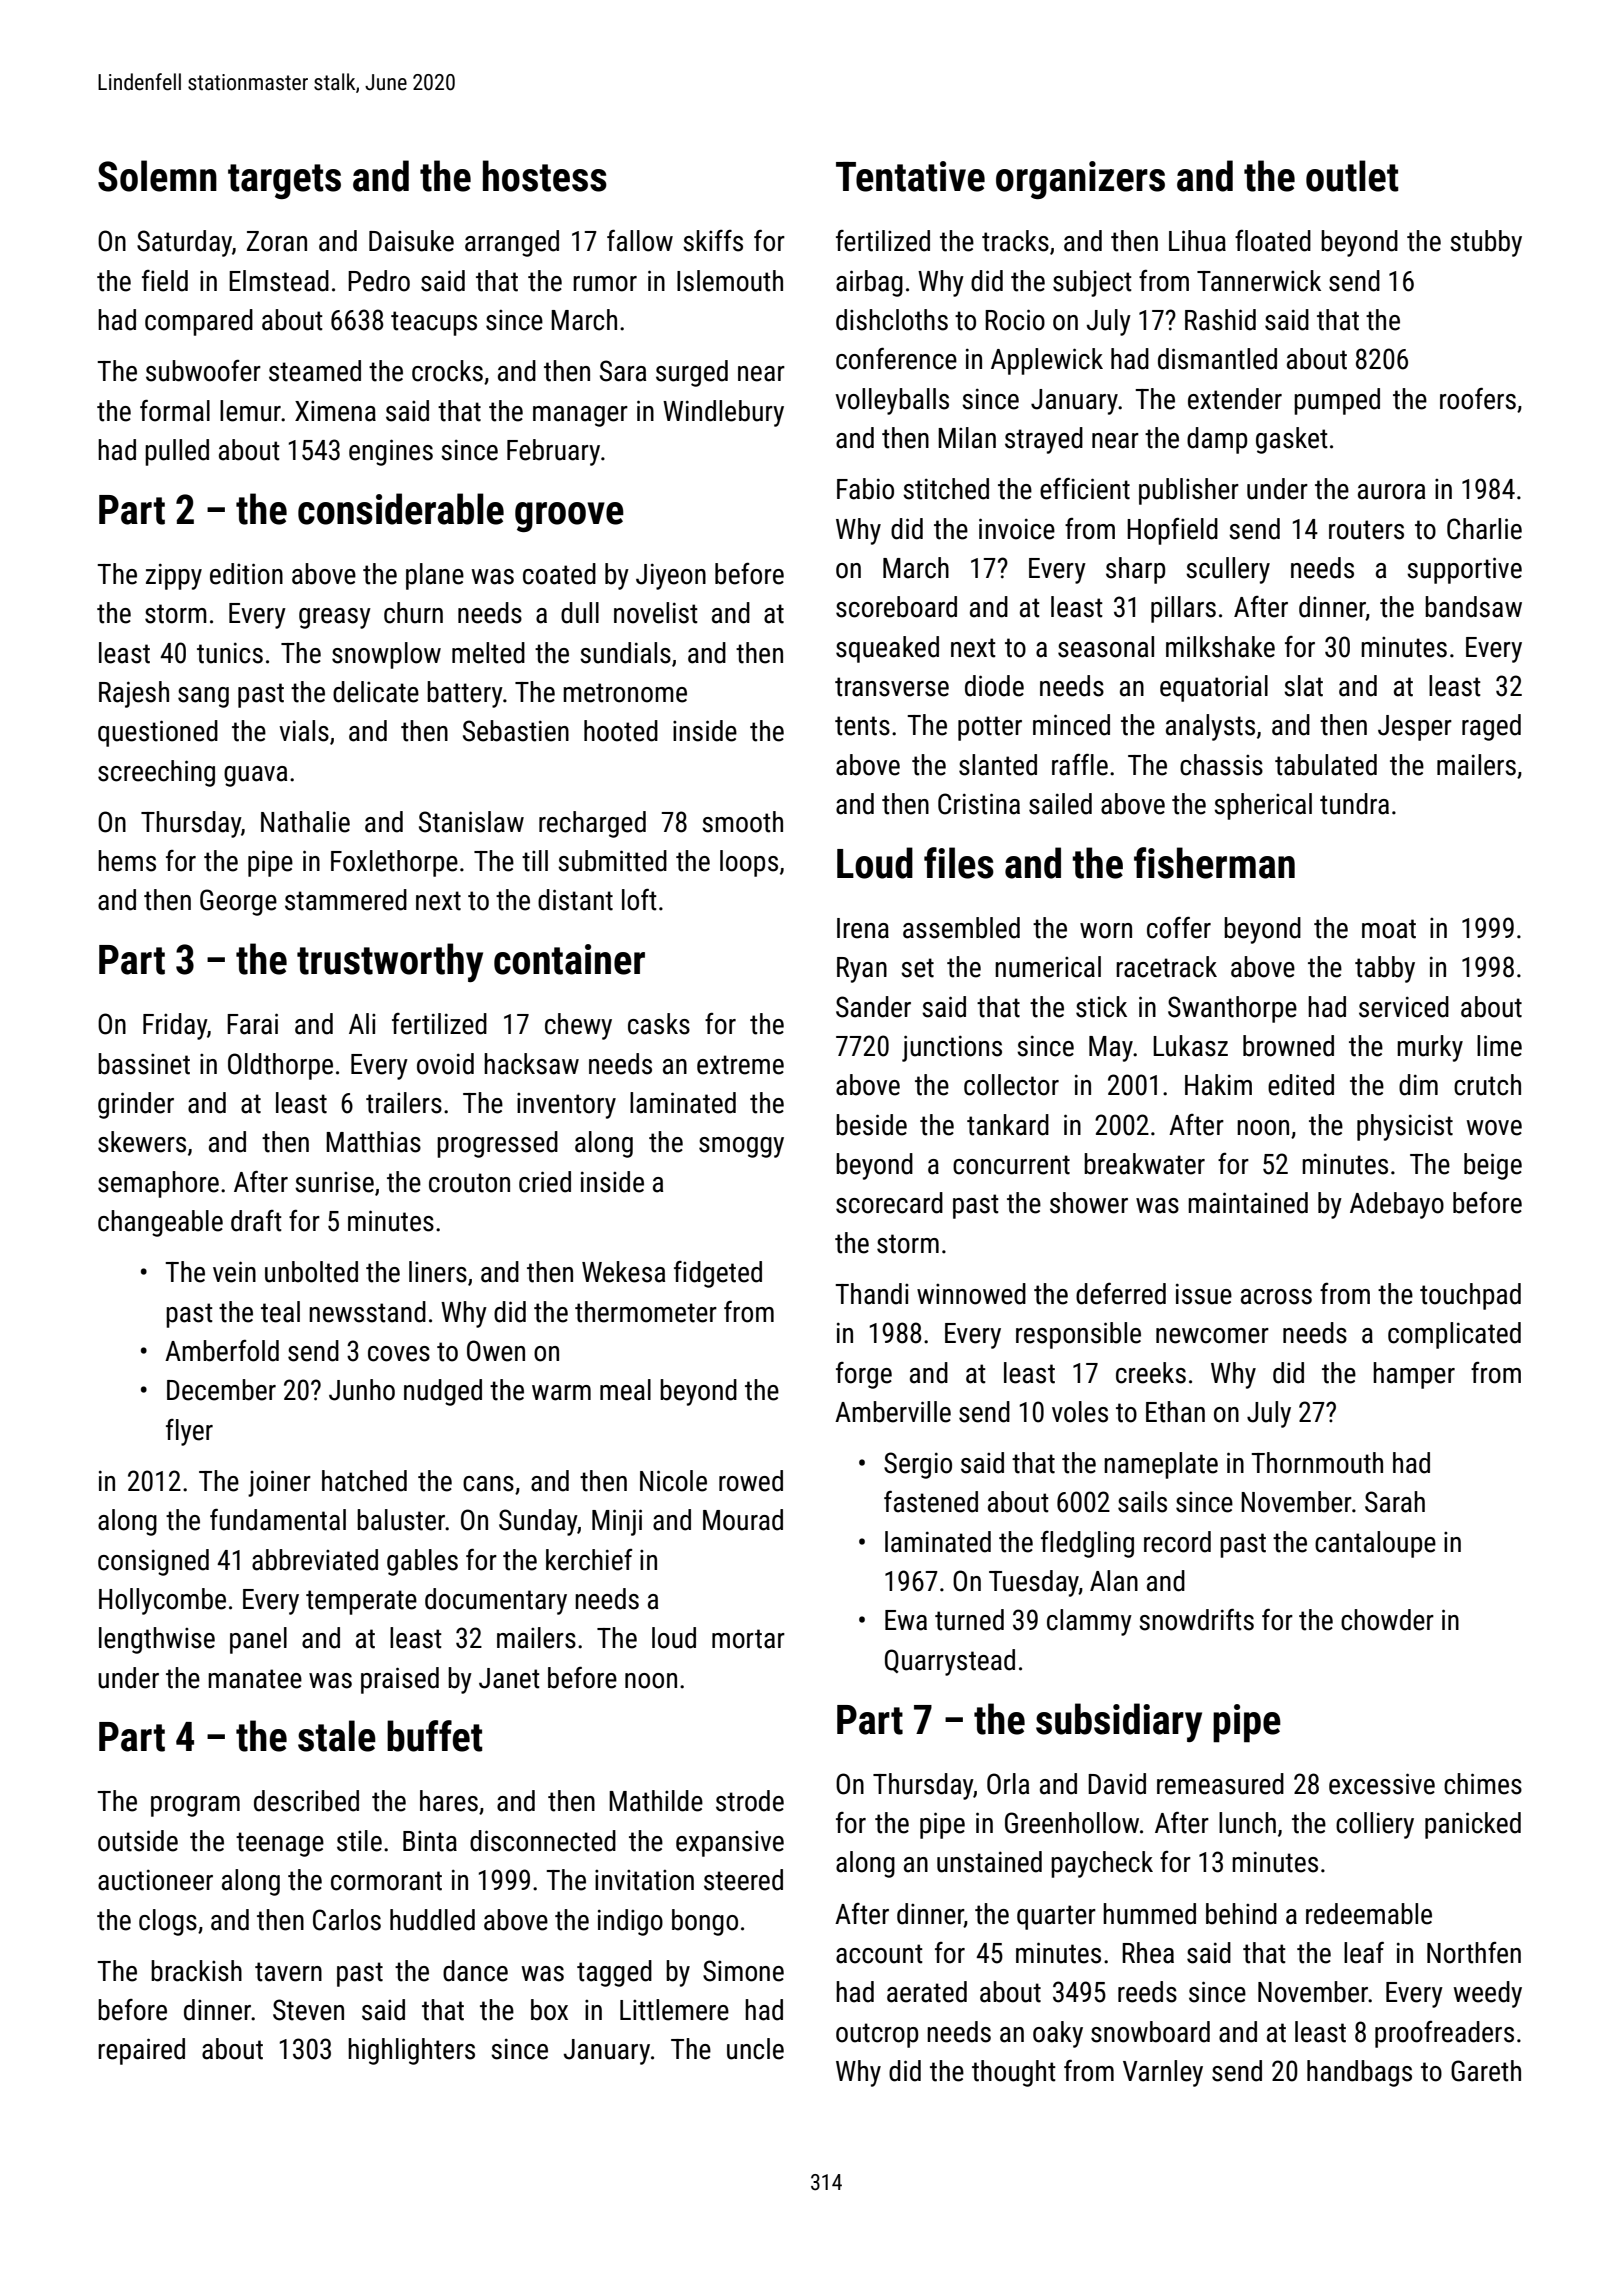  What do you see at coordinates (364, 1481) in the page?
I see `hatched` at bounding box center [364, 1481].
